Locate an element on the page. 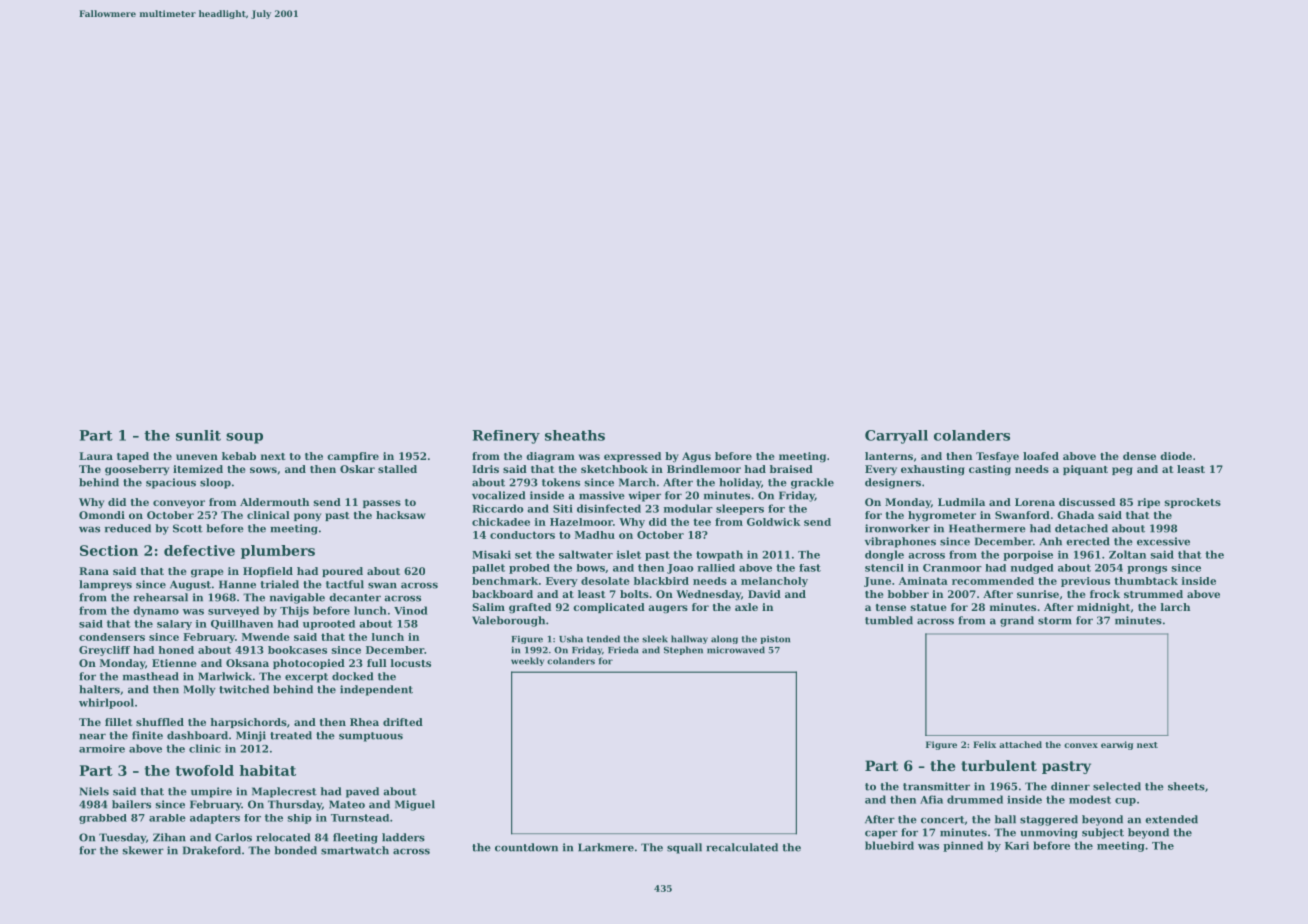  towpath is located at coordinates (719, 555).
